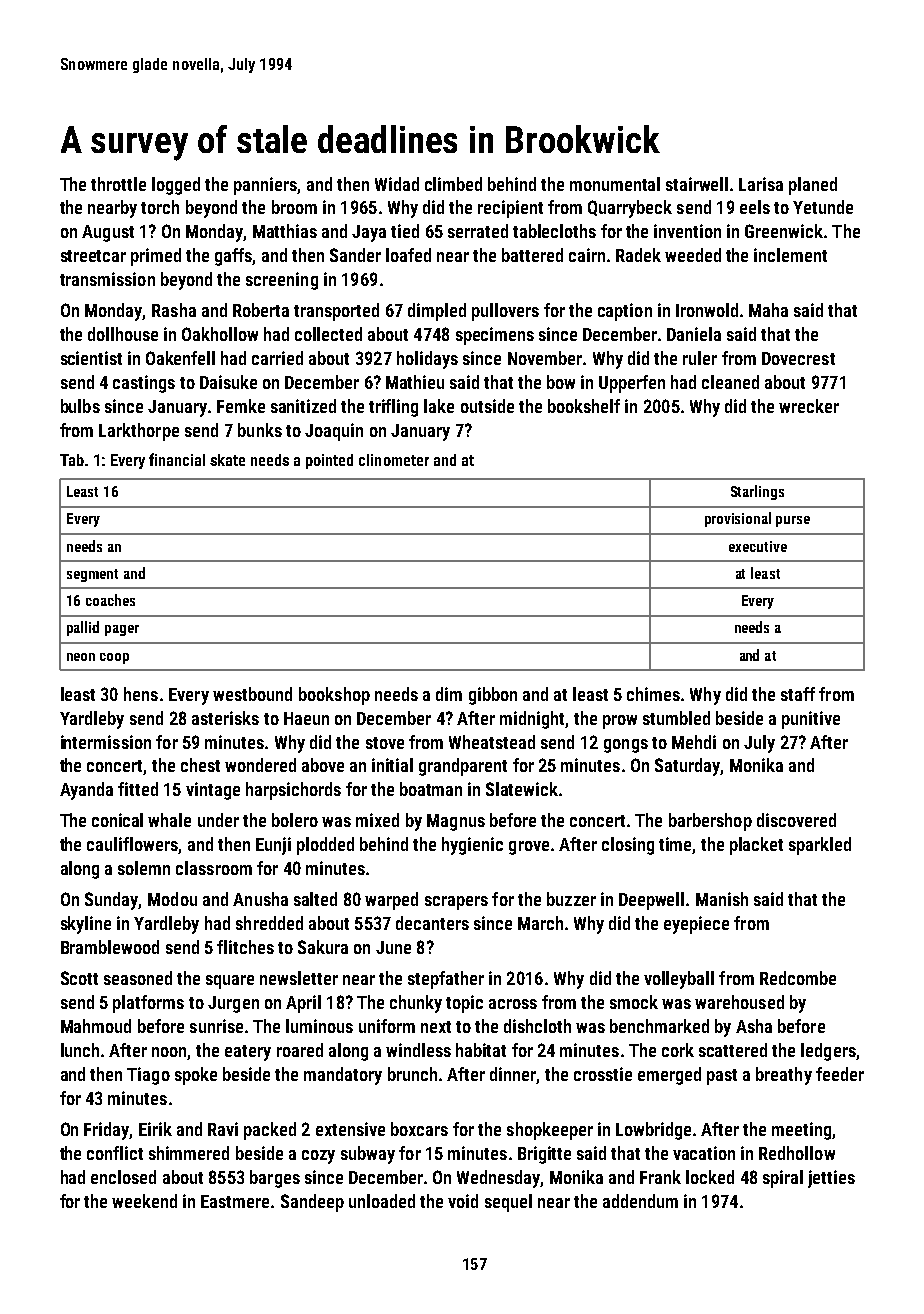  What do you see at coordinates (122, 630) in the page?
I see `pager` at bounding box center [122, 630].
